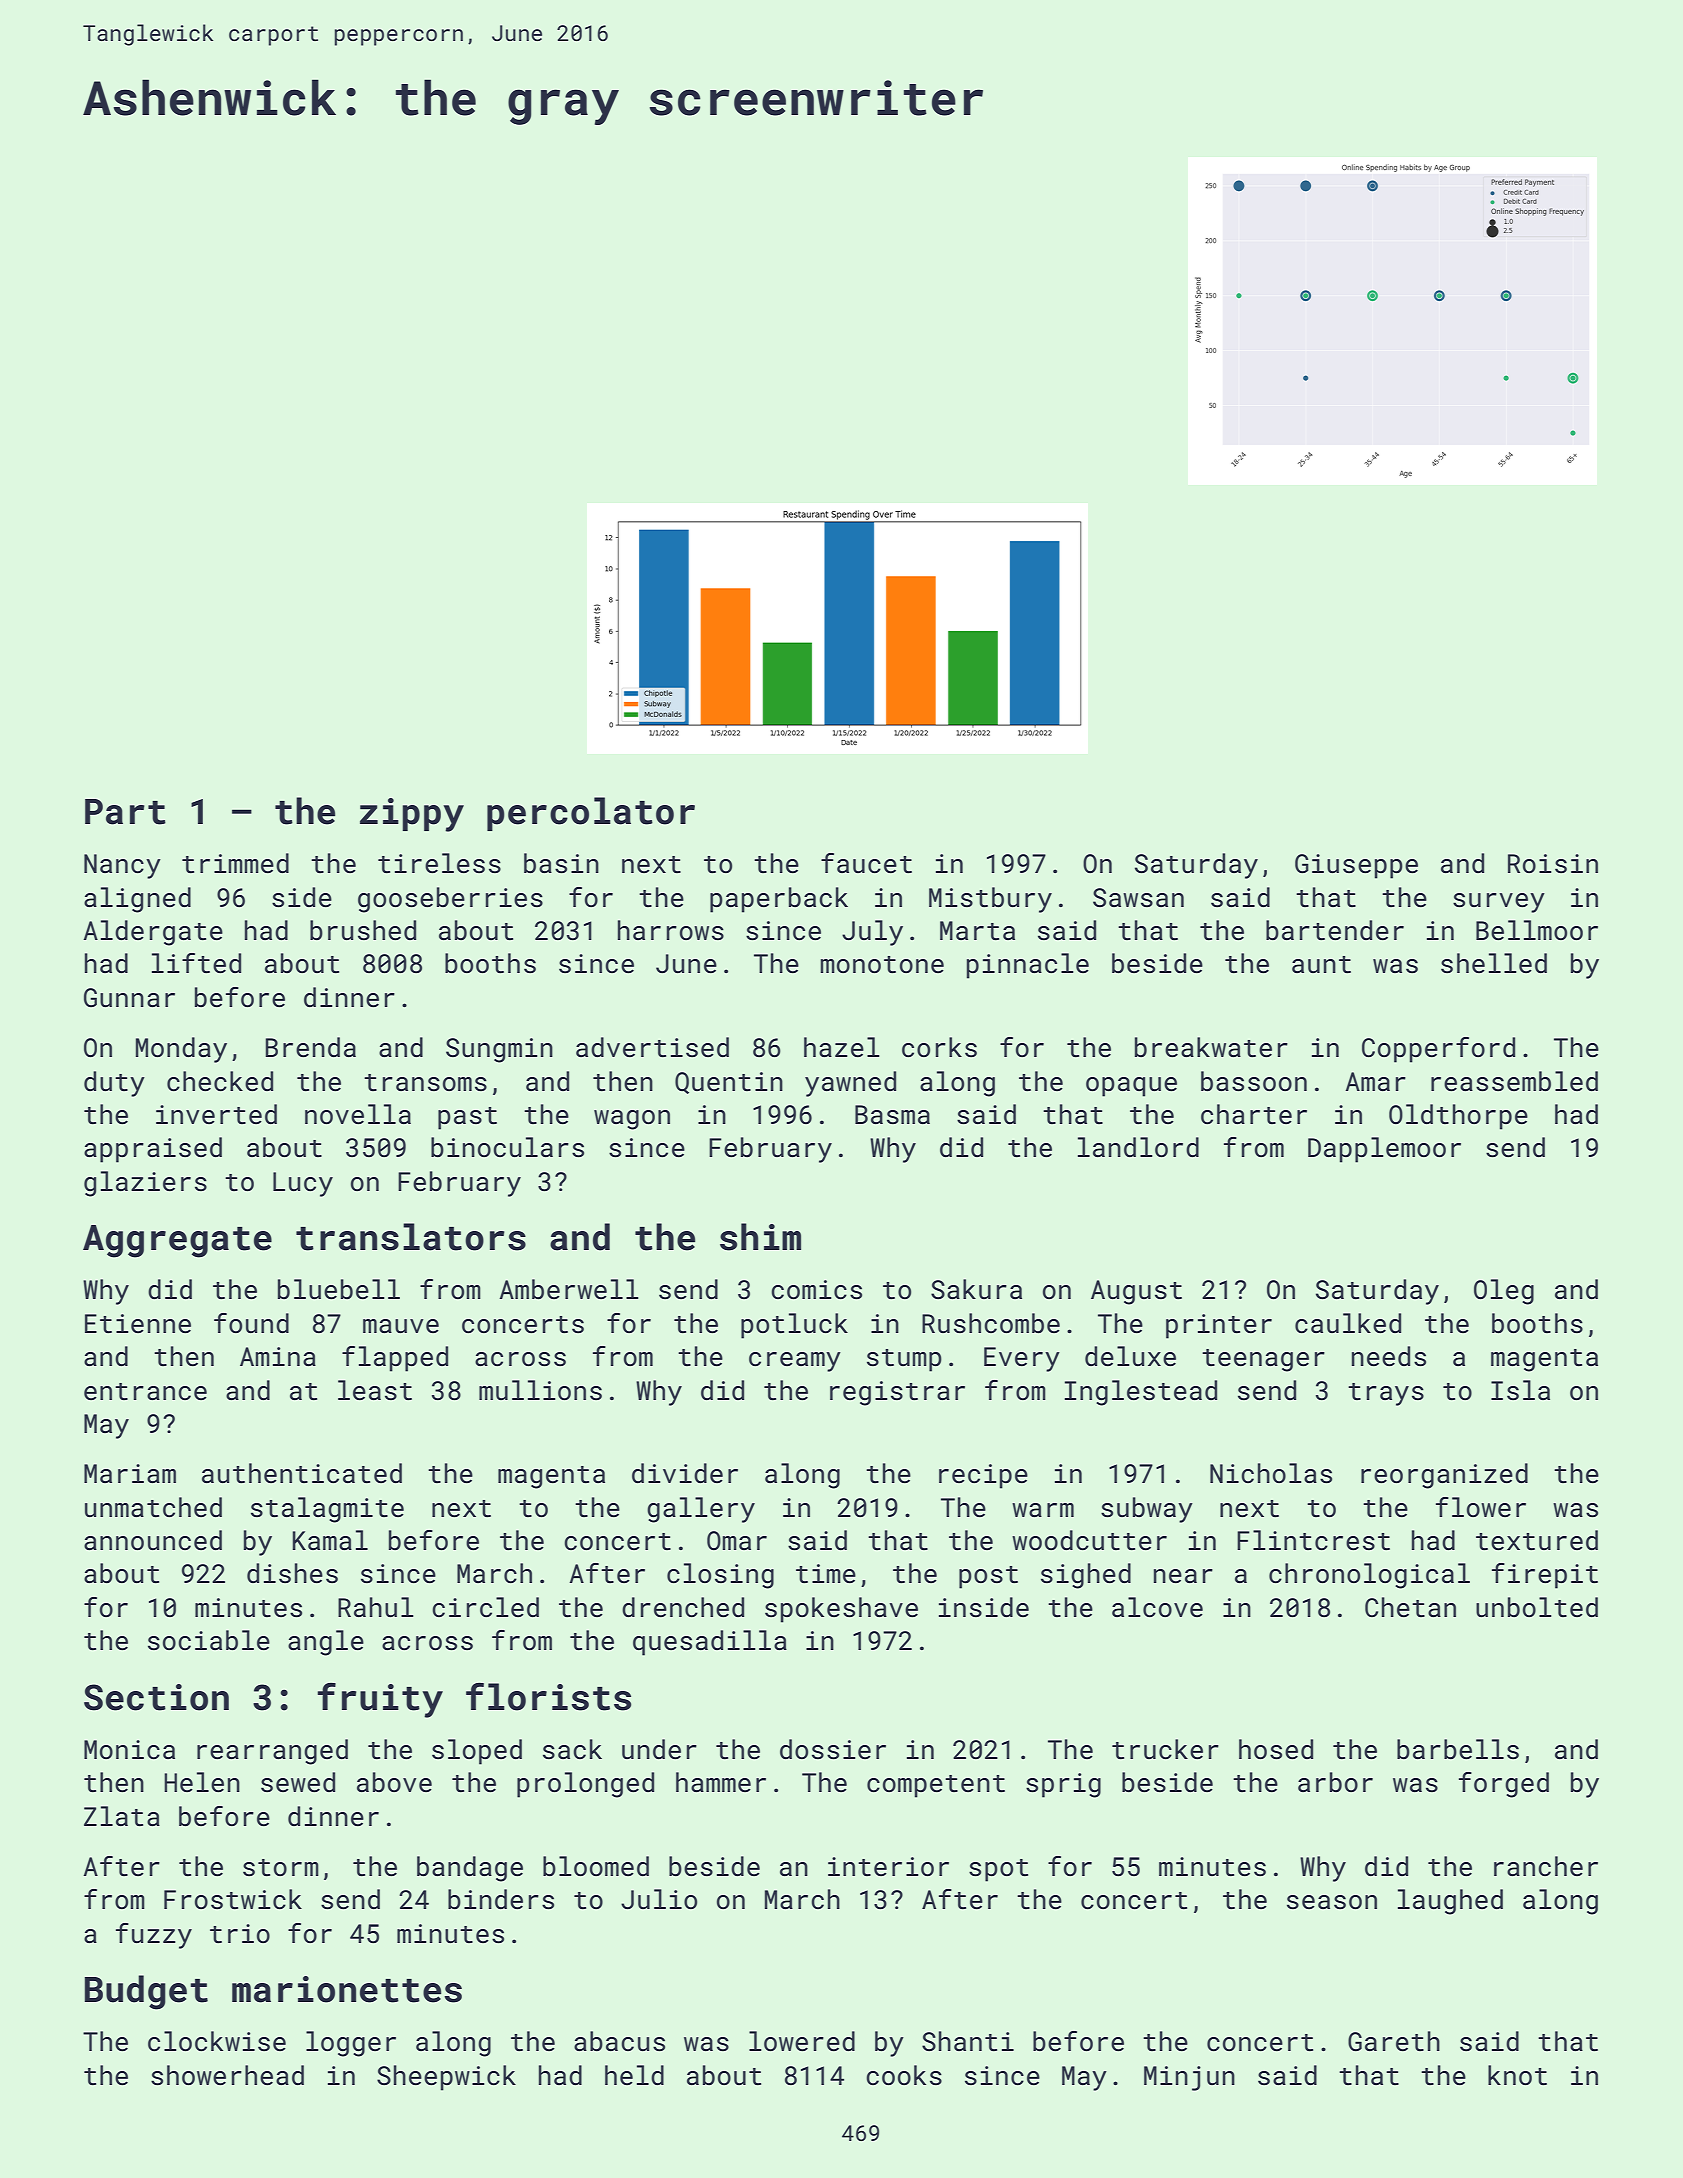 The height and width of the screenshot is (2178, 1683). What do you see at coordinates (591, 814) in the screenshot?
I see `percolator` at bounding box center [591, 814].
